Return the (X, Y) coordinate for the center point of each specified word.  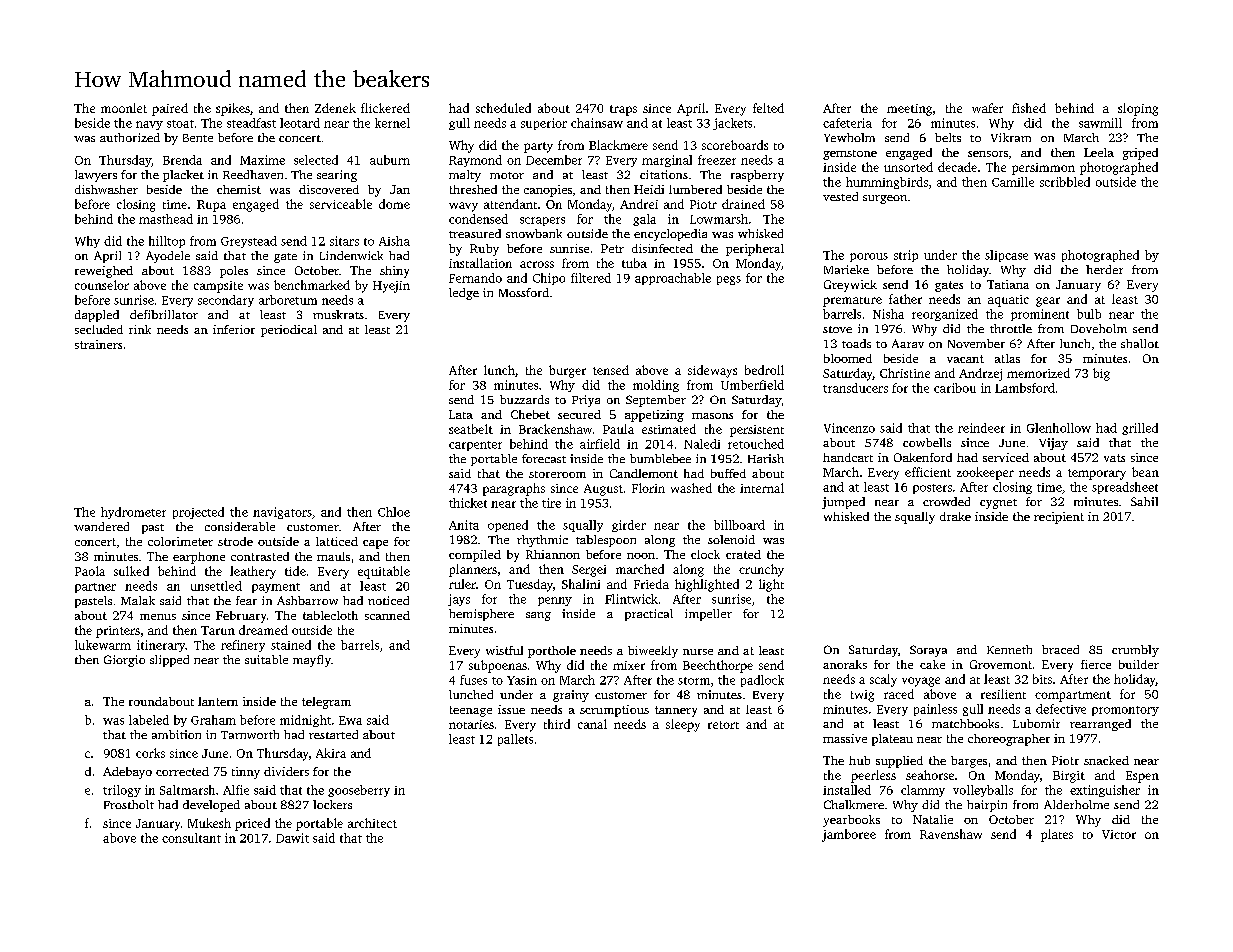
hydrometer (133, 513)
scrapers (542, 221)
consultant (191, 838)
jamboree (849, 835)
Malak (138, 600)
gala (644, 220)
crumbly (1135, 651)
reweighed (104, 272)
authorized (130, 137)
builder (1139, 664)
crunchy (761, 570)
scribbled (1065, 182)
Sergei (589, 571)
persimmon (1043, 169)
